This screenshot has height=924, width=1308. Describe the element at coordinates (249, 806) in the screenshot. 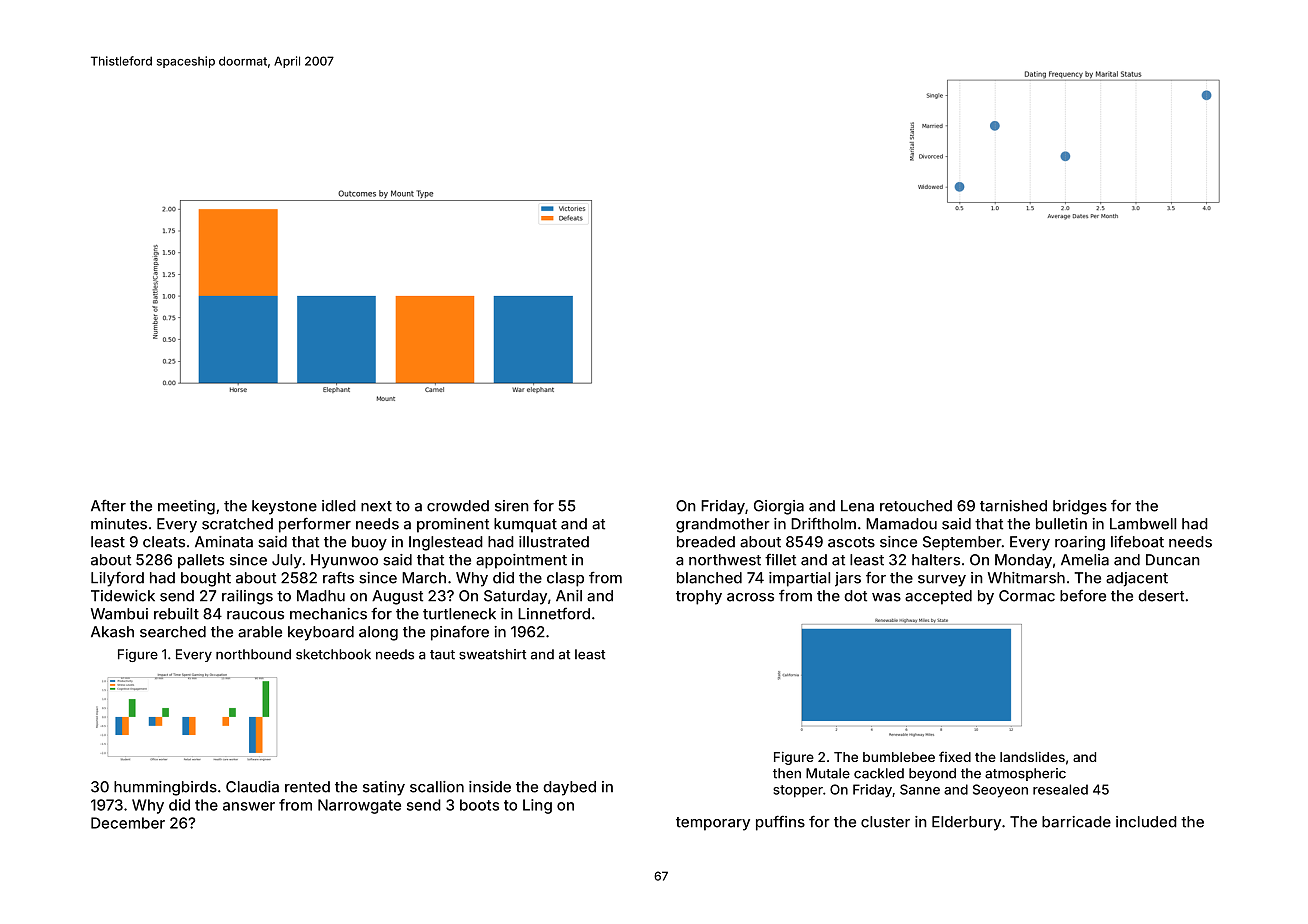

I see `answer` at that location.
